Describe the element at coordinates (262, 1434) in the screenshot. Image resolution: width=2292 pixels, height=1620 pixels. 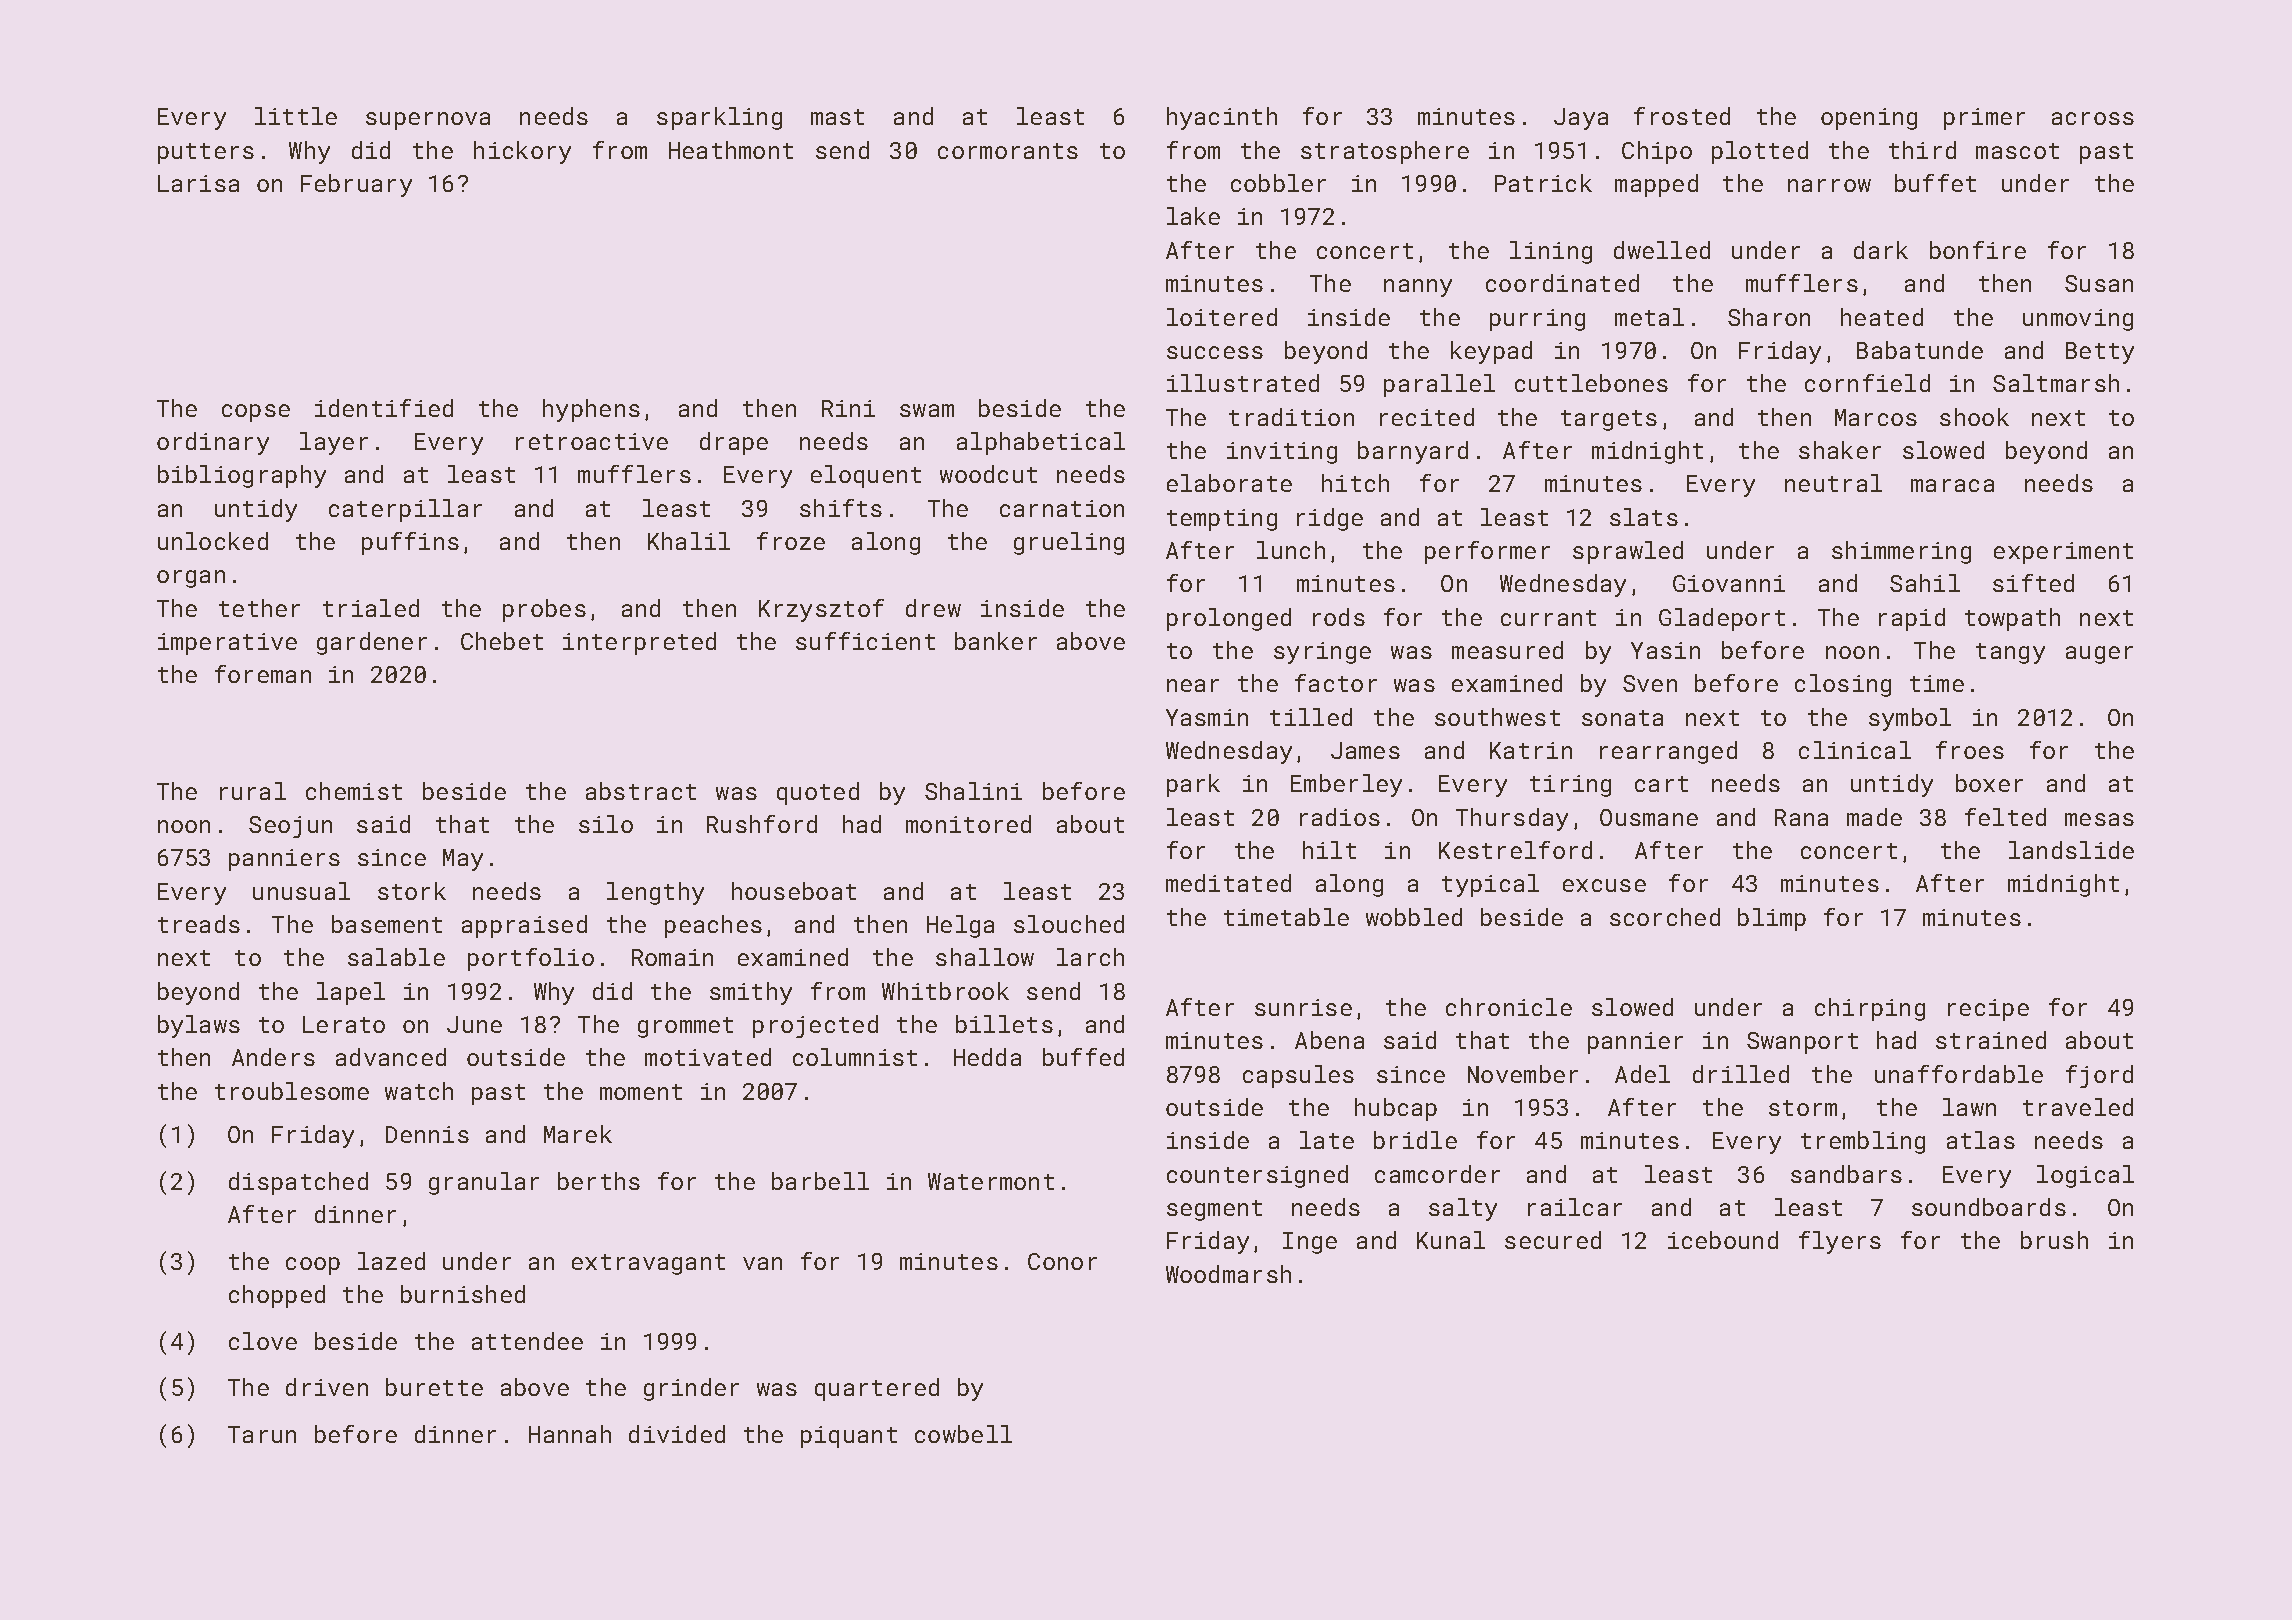
I see `Tarun` at that location.
